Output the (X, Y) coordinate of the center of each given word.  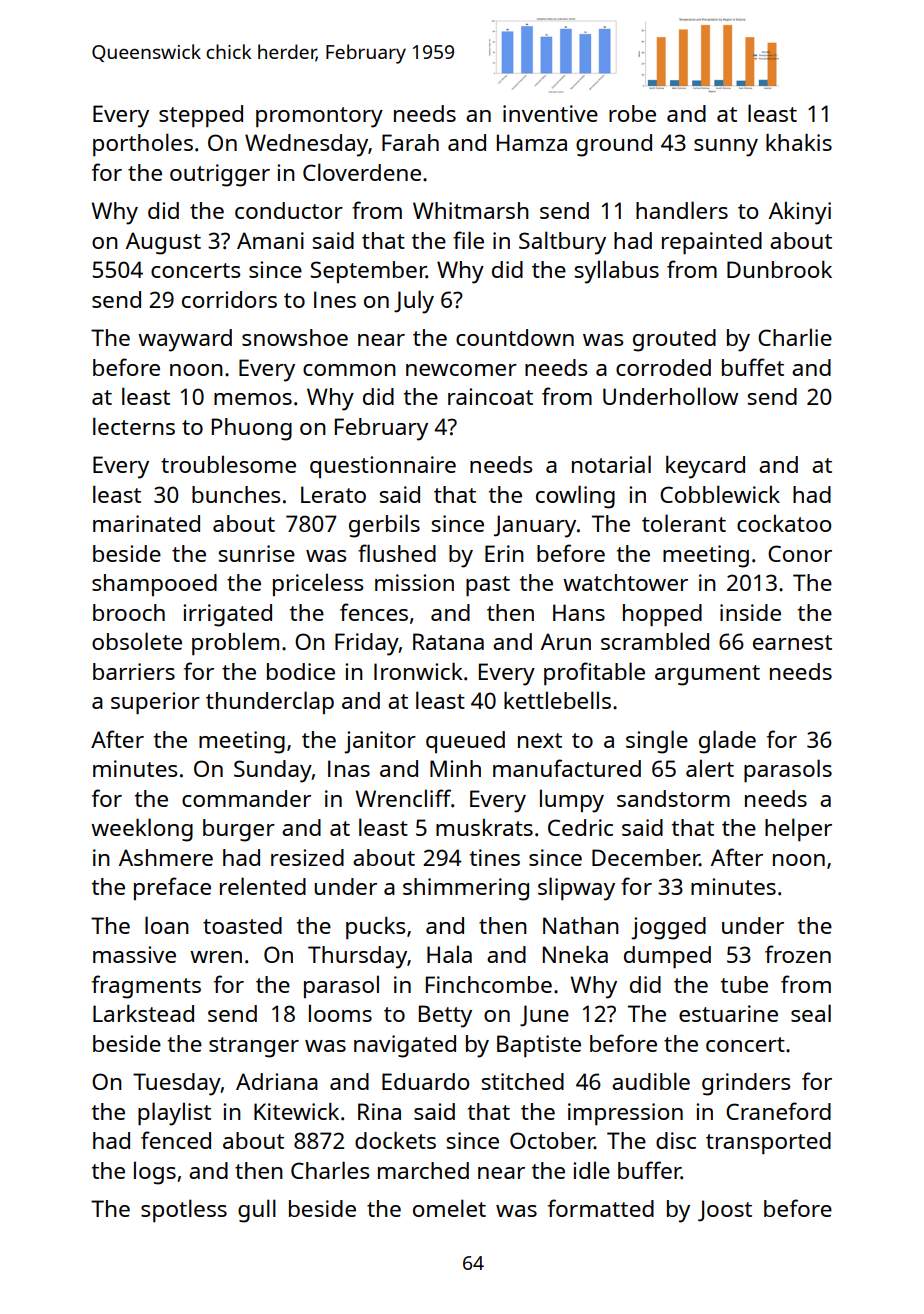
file (468, 240)
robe (632, 113)
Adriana (277, 1081)
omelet (449, 1208)
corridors (229, 299)
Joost (725, 1211)
